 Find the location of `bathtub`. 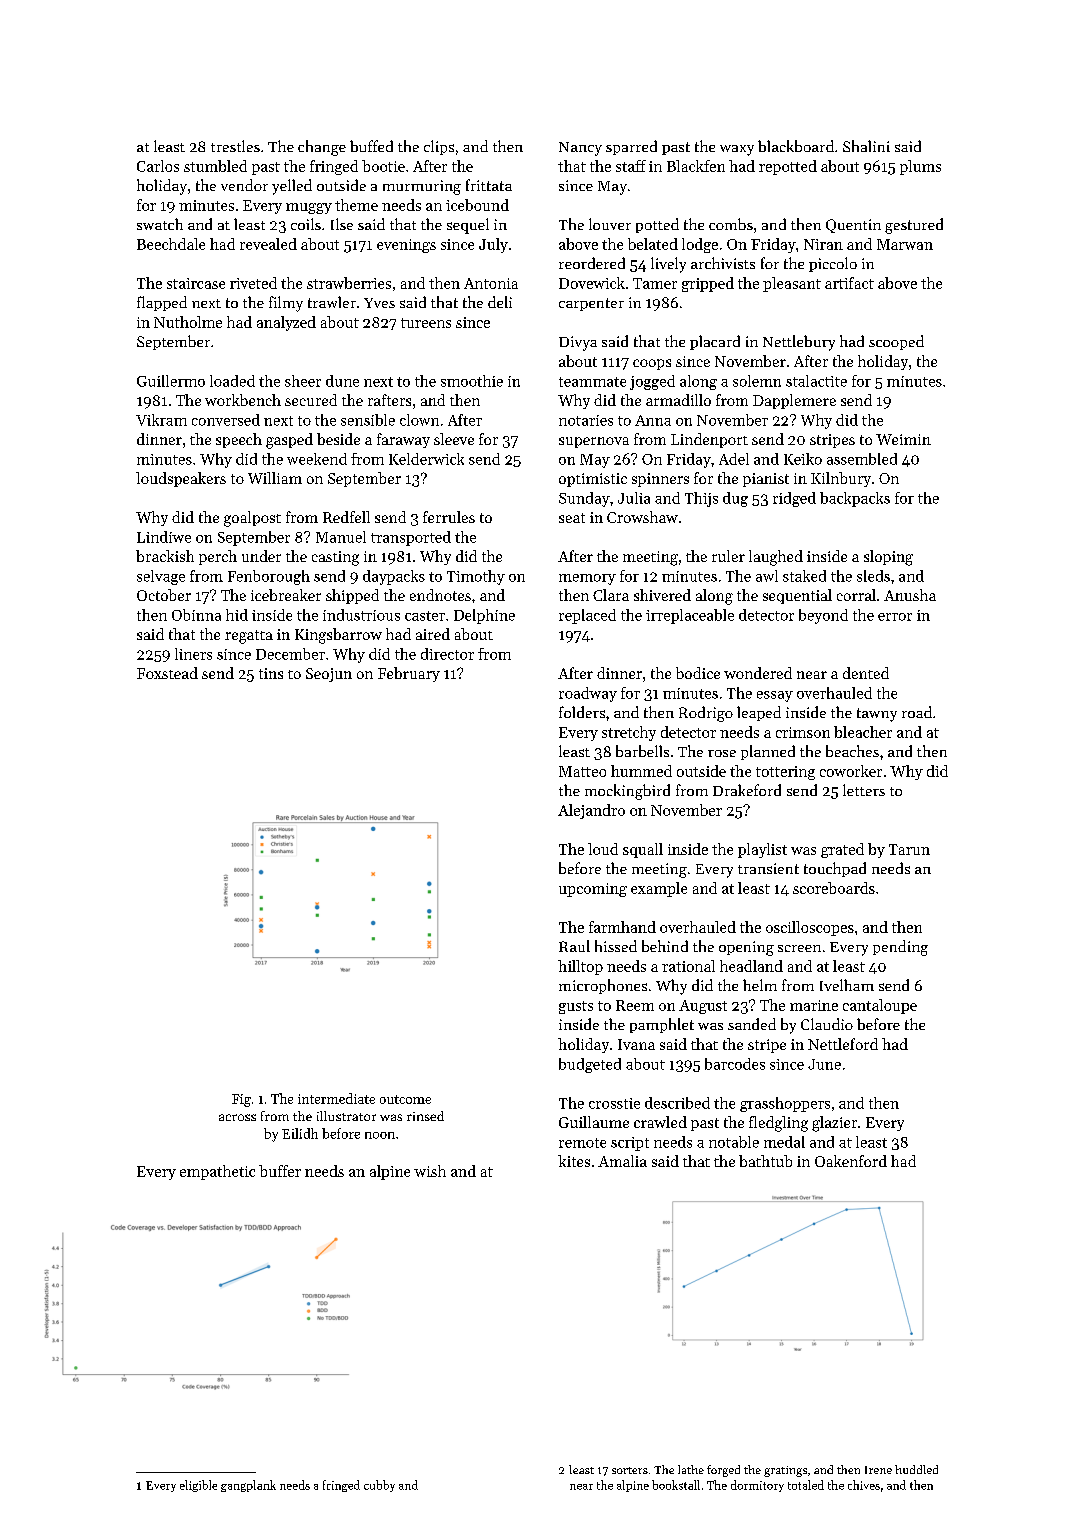

bathtub is located at coordinates (765, 1161).
